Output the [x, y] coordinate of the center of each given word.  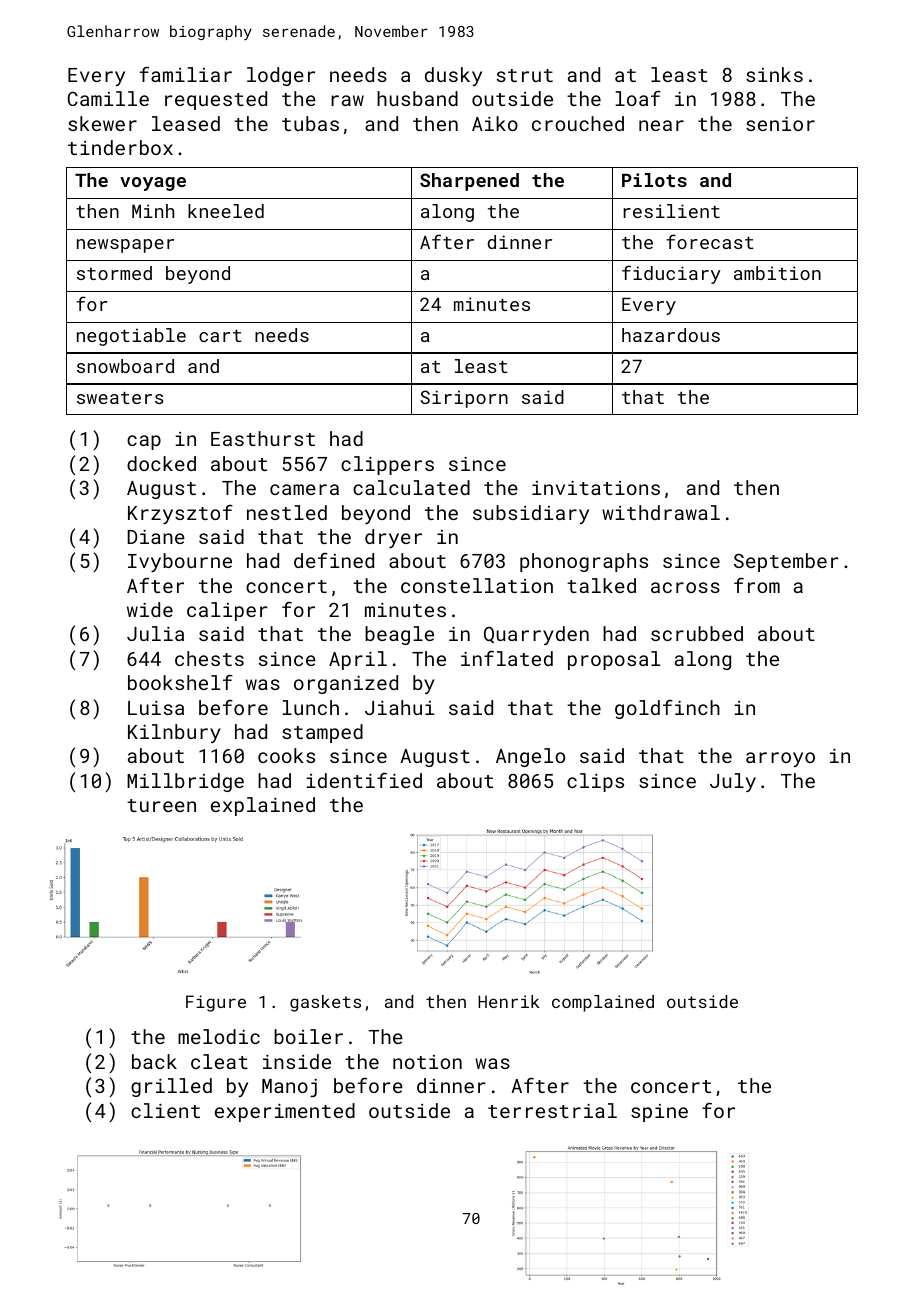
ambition [777, 273]
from [757, 585]
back [154, 1061]
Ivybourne [180, 562]
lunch [310, 707]
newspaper [125, 246]
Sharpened [469, 182]
